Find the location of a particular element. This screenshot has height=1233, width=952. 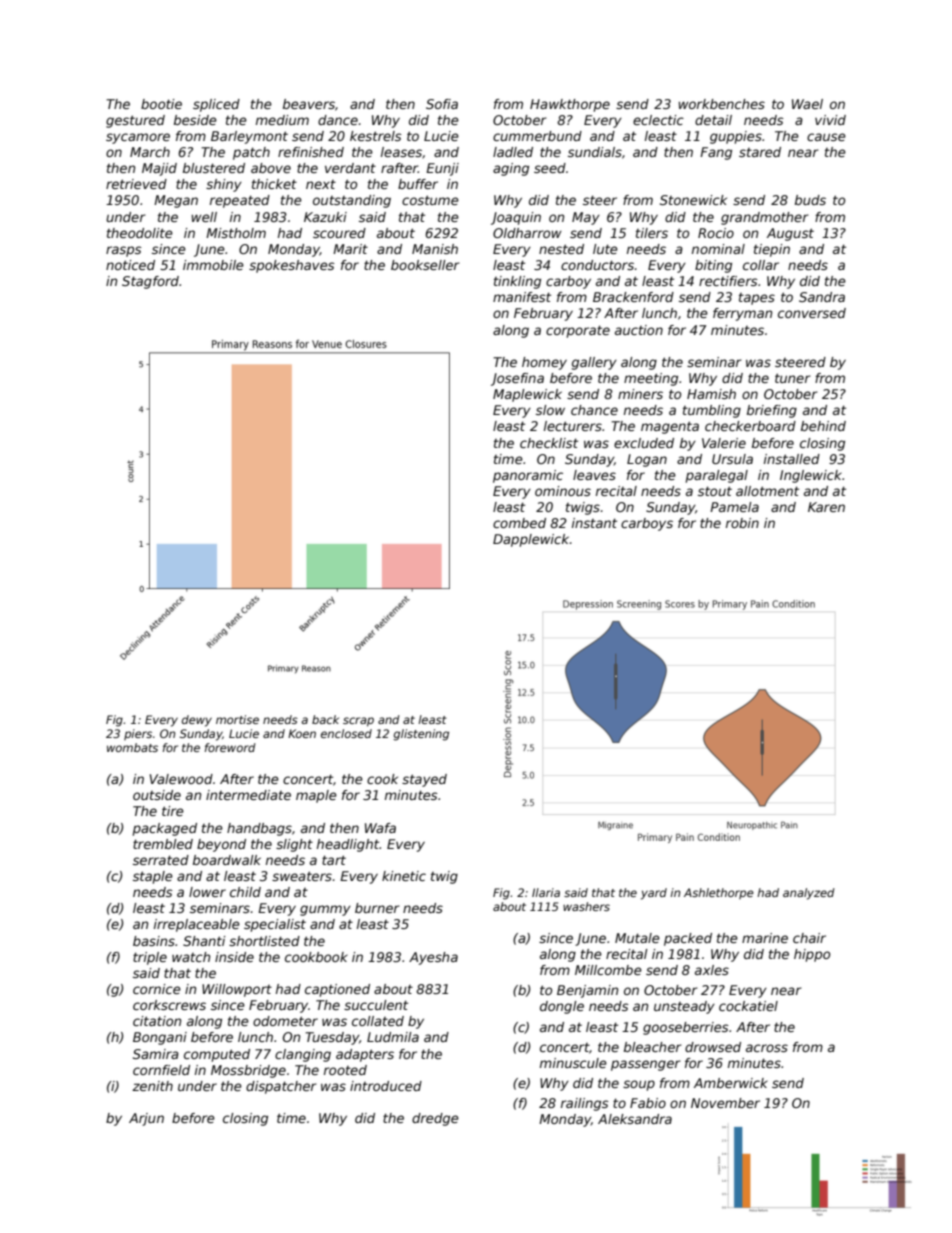

hippo is located at coordinates (812, 955).
